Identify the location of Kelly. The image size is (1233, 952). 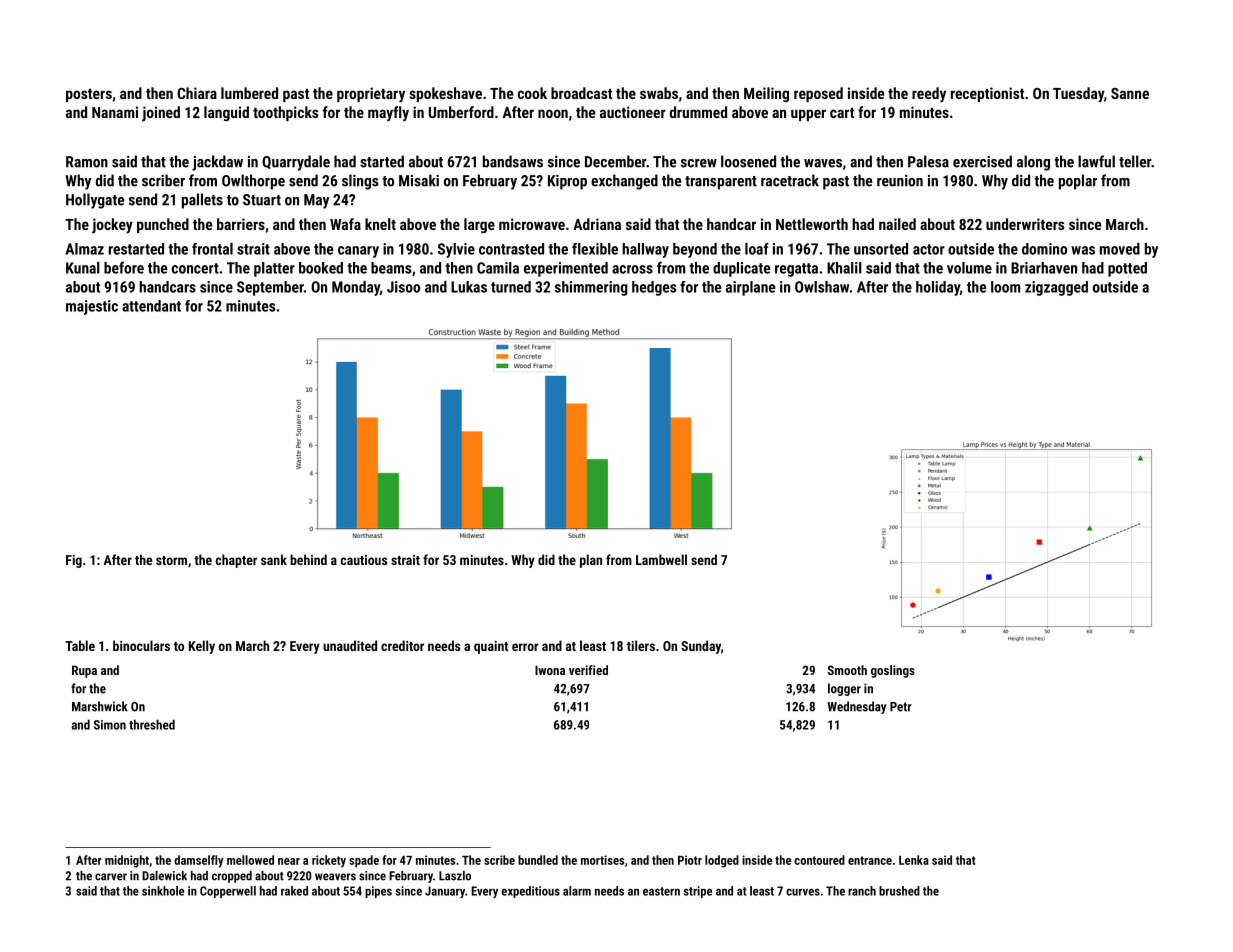
(202, 647).
